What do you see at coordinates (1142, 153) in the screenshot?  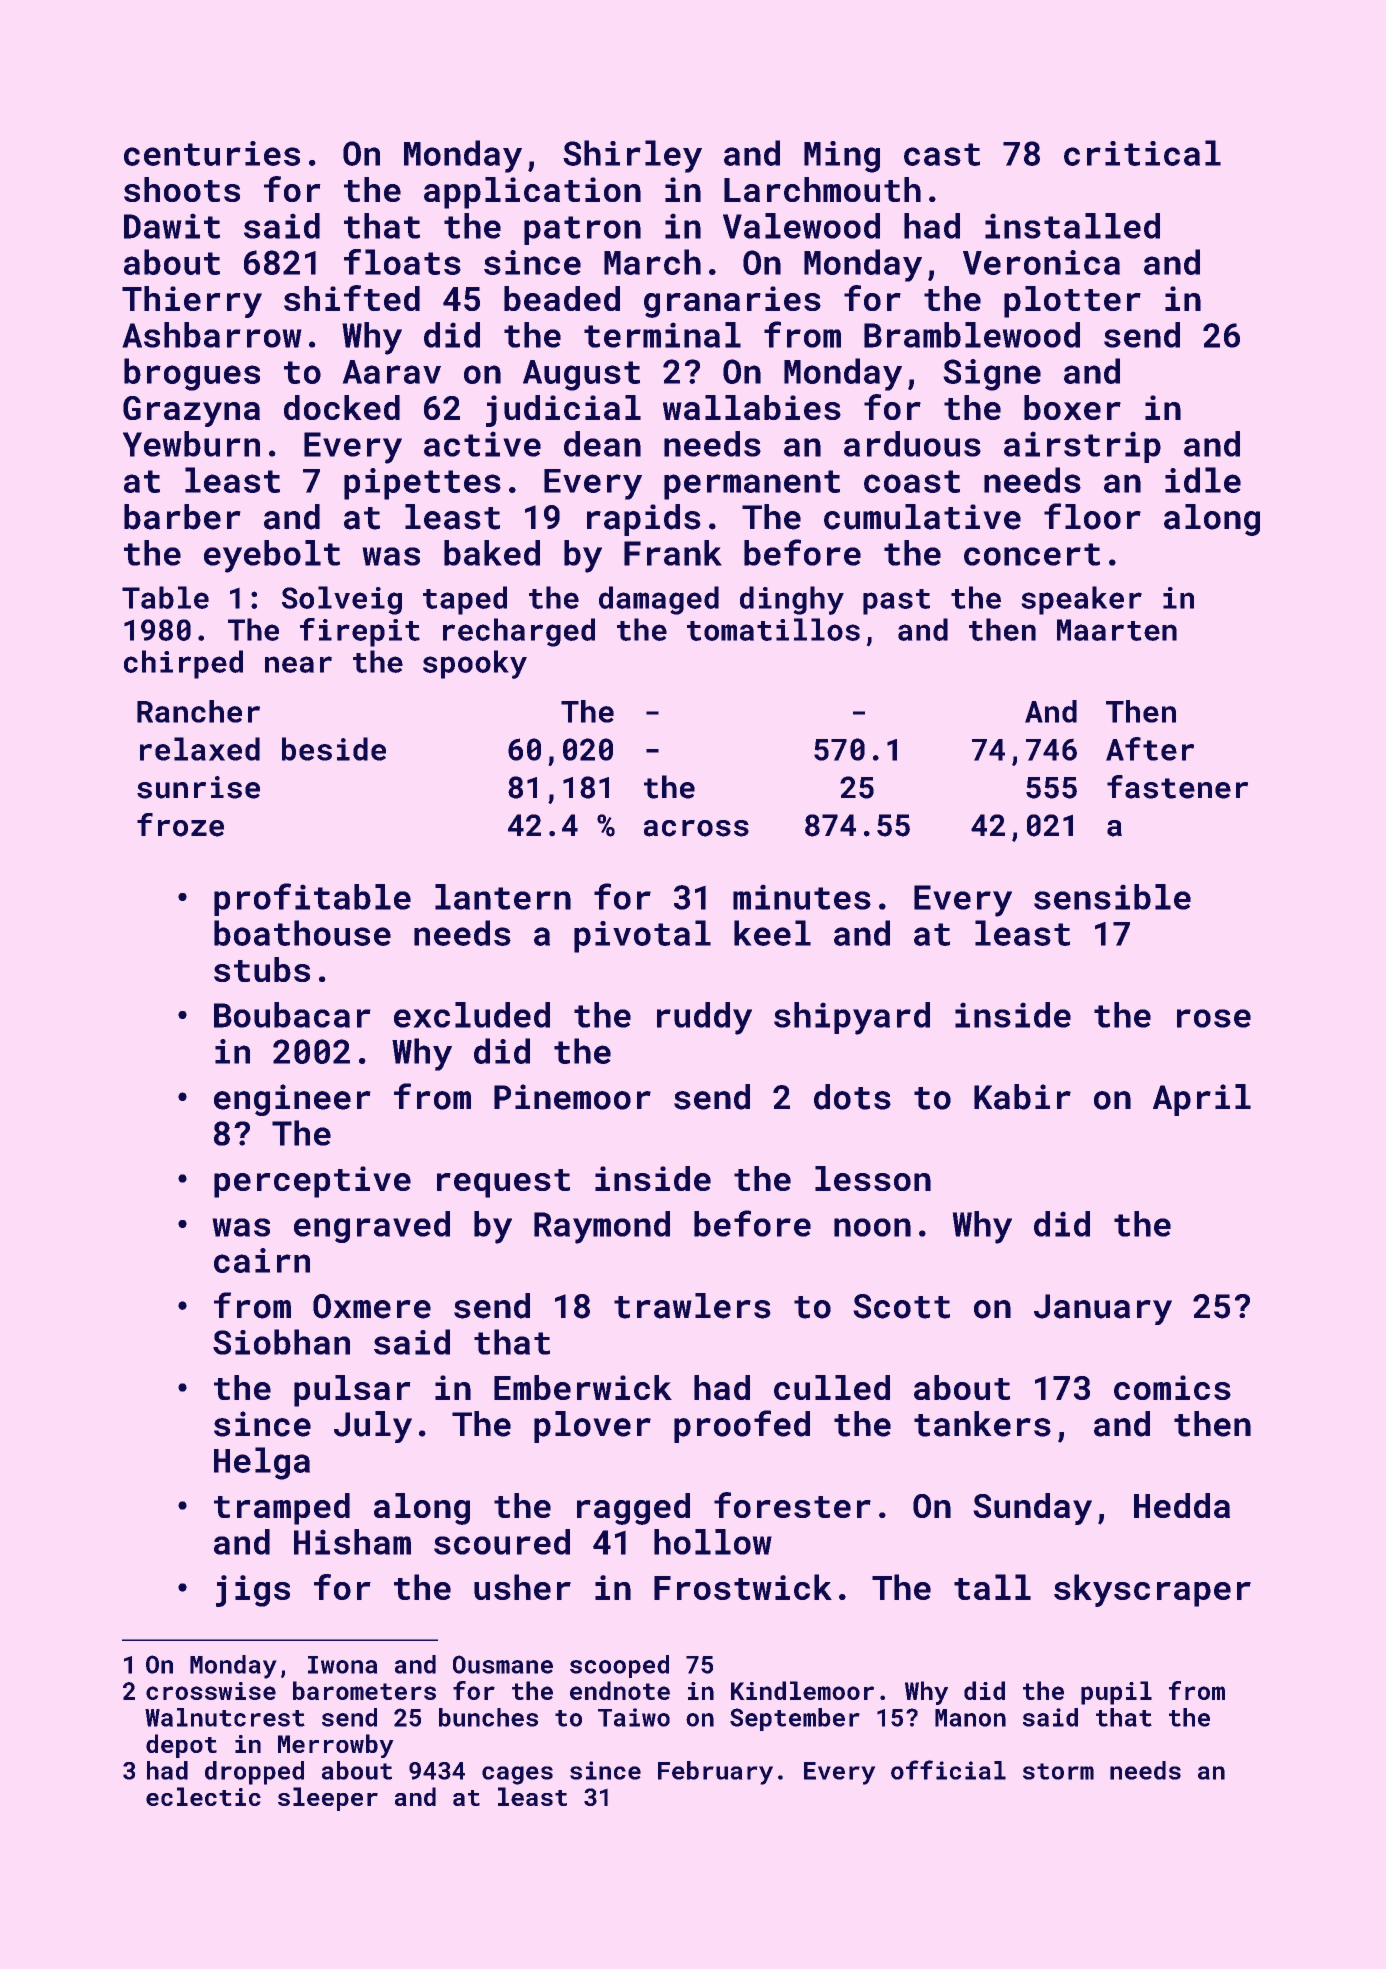 I see `critical` at bounding box center [1142, 153].
